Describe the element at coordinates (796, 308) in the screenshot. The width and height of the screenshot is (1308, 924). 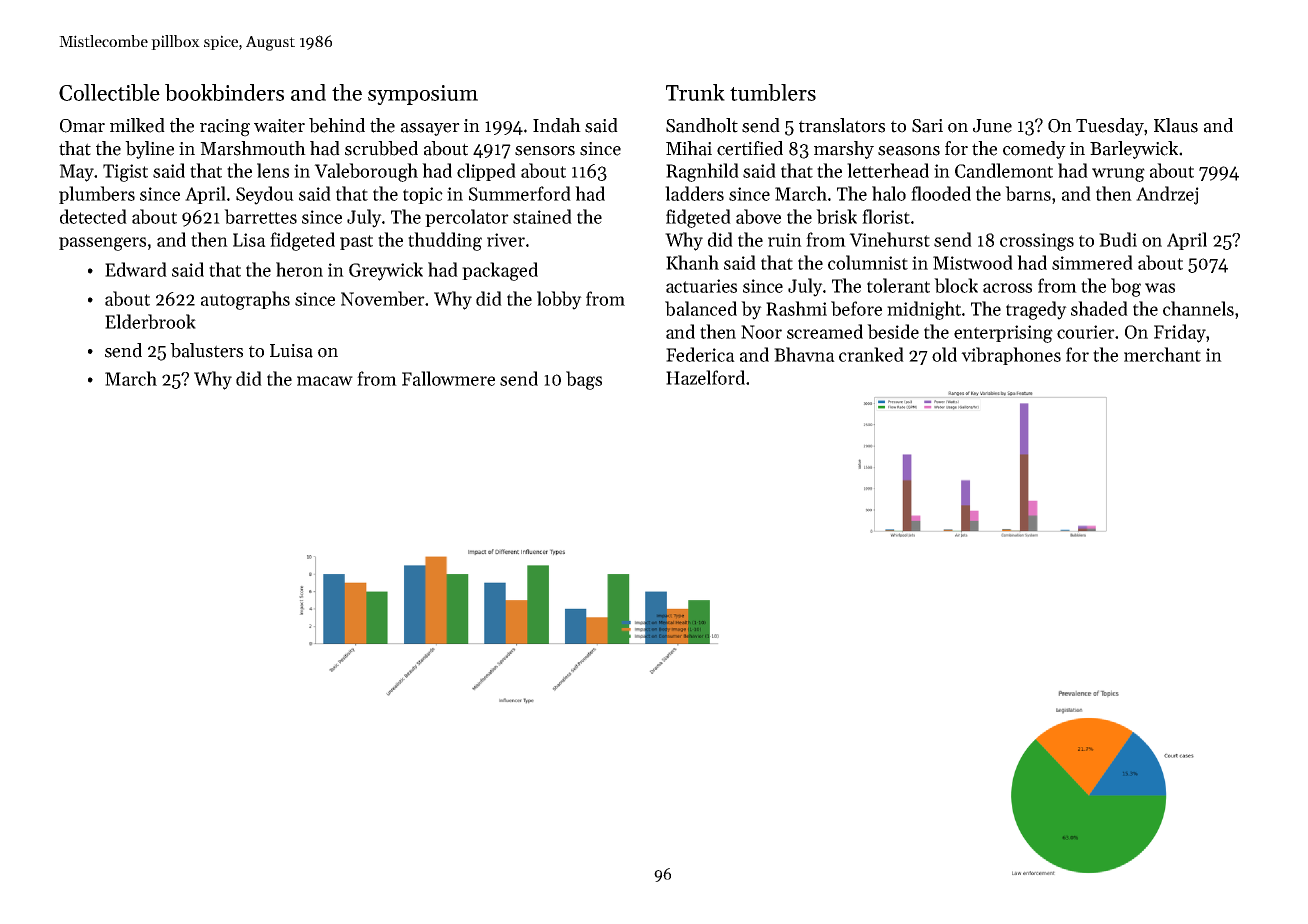
I see `Rashmi` at that location.
